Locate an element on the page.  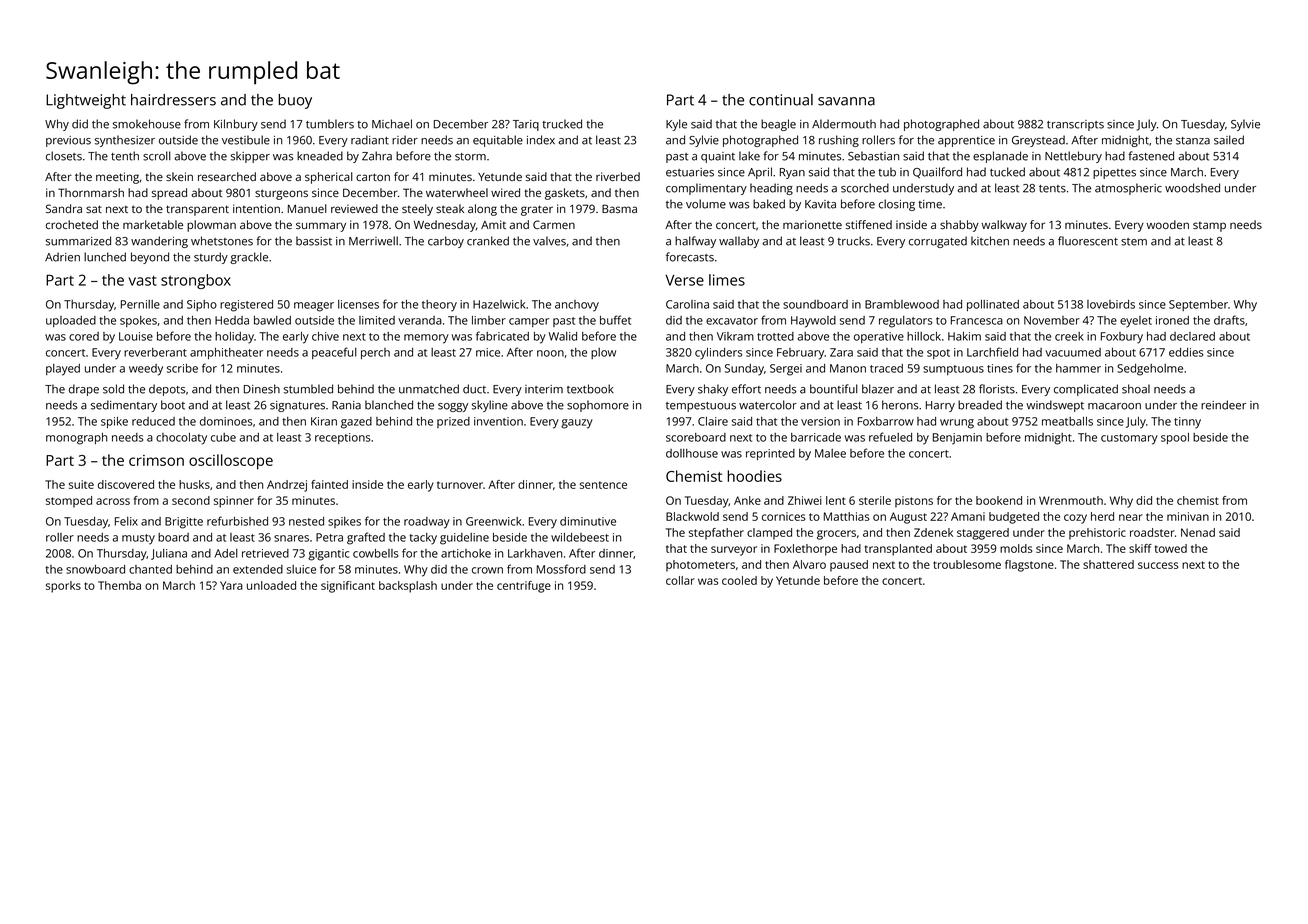
gauzy is located at coordinates (577, 424).
